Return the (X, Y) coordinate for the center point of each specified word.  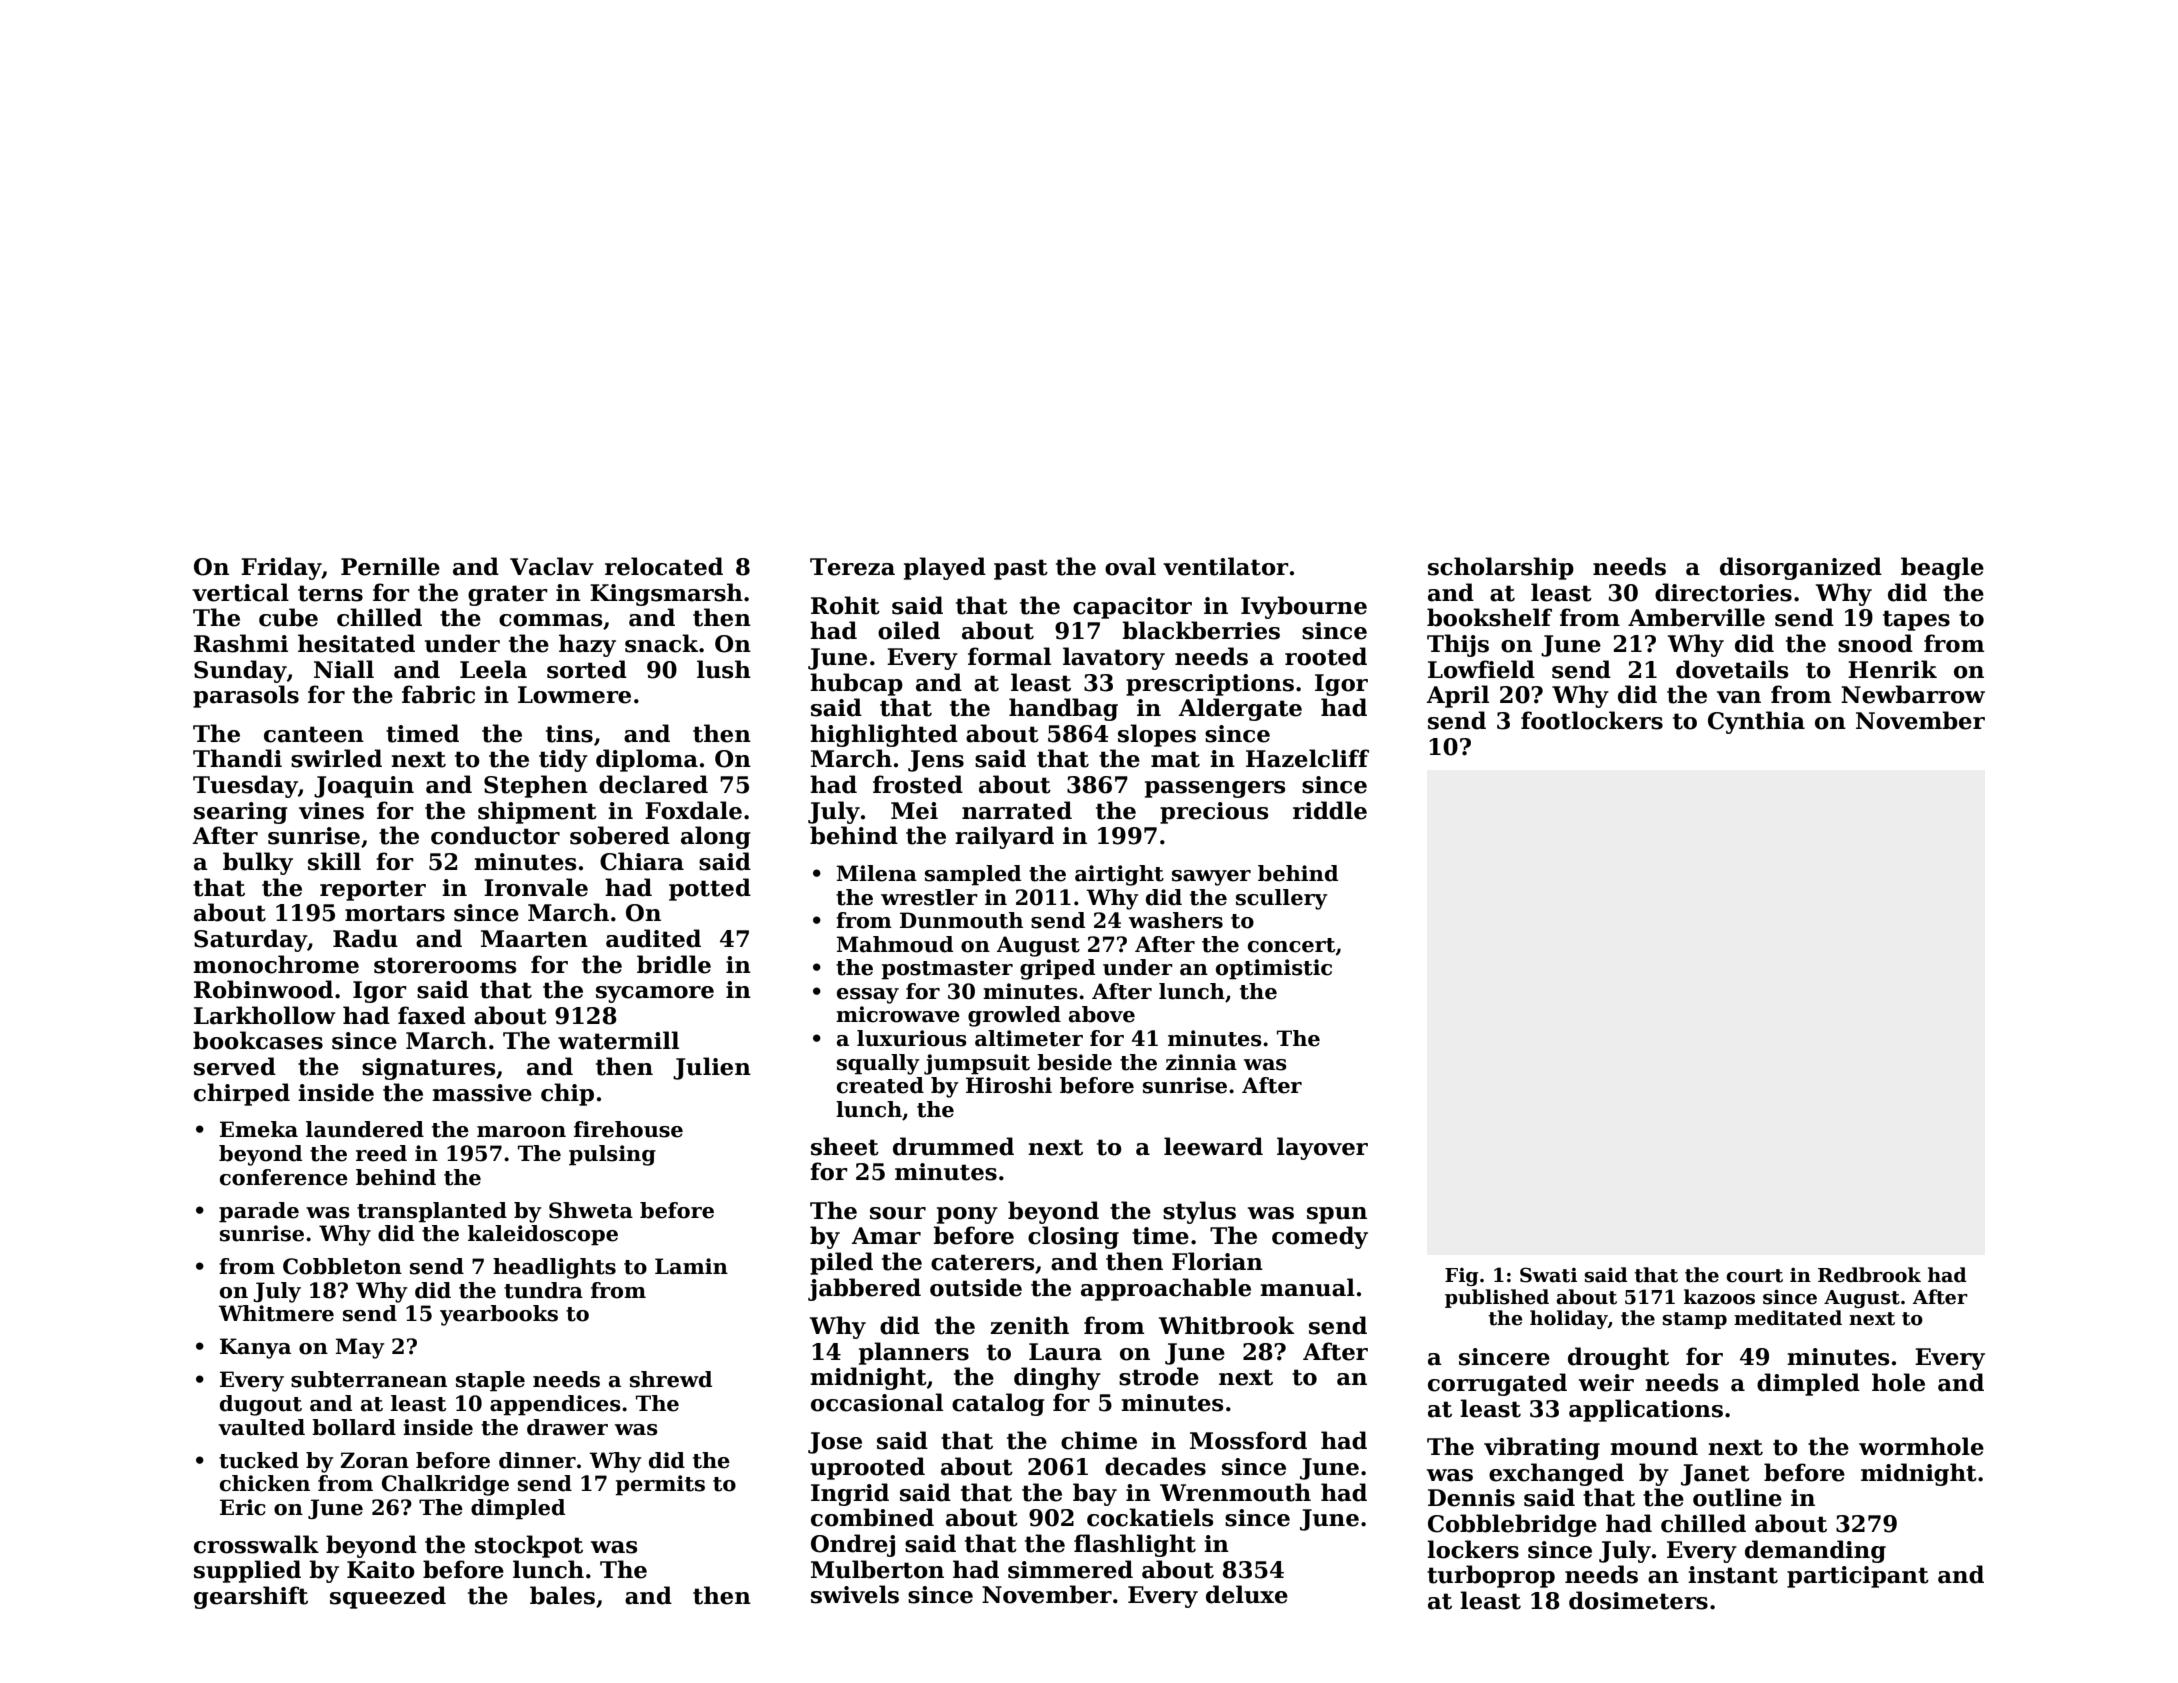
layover (1322, 1148)
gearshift (251, 1597)
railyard (1004, 837)
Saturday (250, 940)
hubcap (856, 684)
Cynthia (1756, 722)
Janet (1715, 1475)
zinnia (1201, 1062)
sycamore (655, 994)
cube (288, 617)
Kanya (255, 1348)
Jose (835, 1443)
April (1457, 696)
